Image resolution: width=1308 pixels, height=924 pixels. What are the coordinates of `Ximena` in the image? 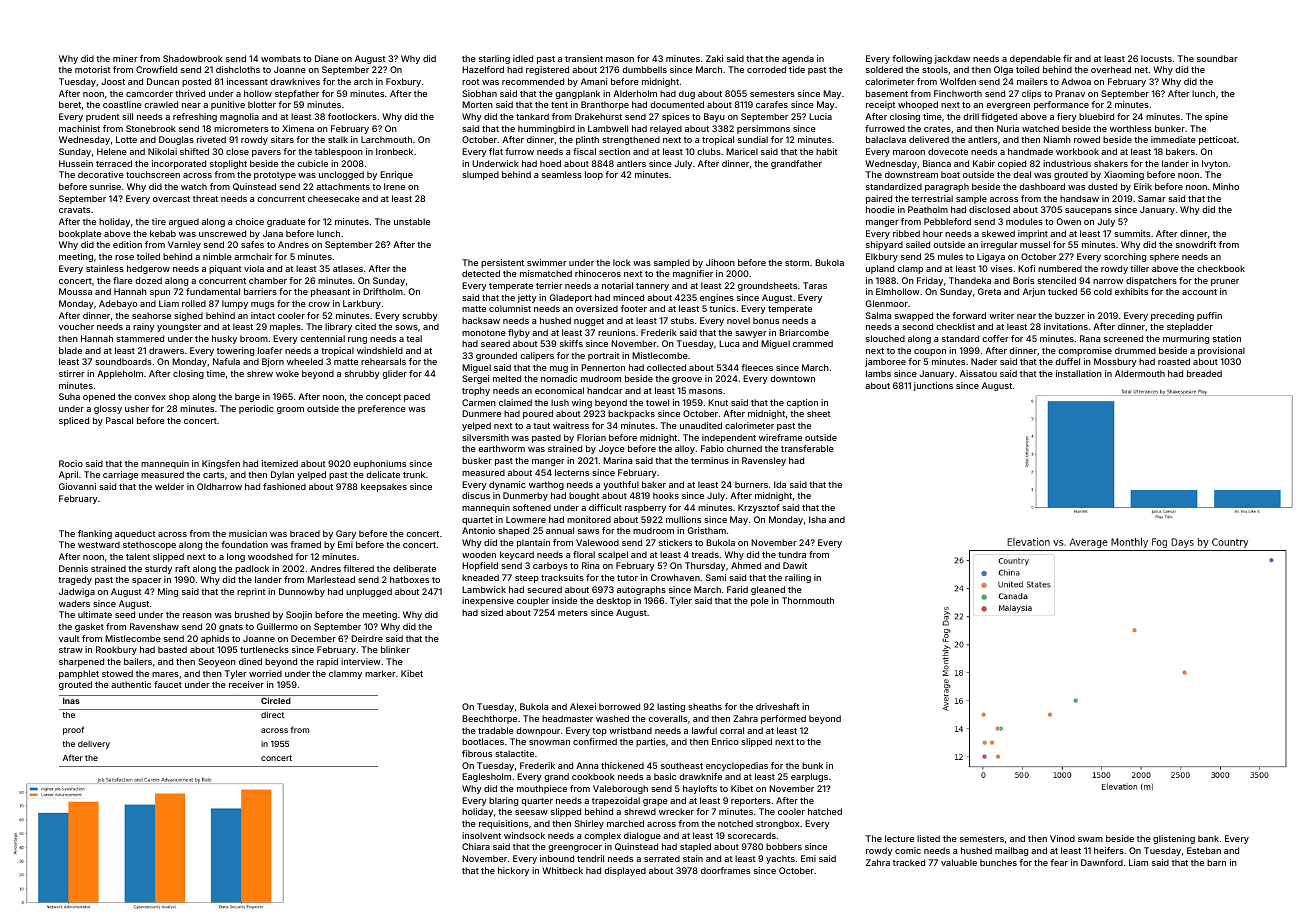 It's located at (298, 128).
